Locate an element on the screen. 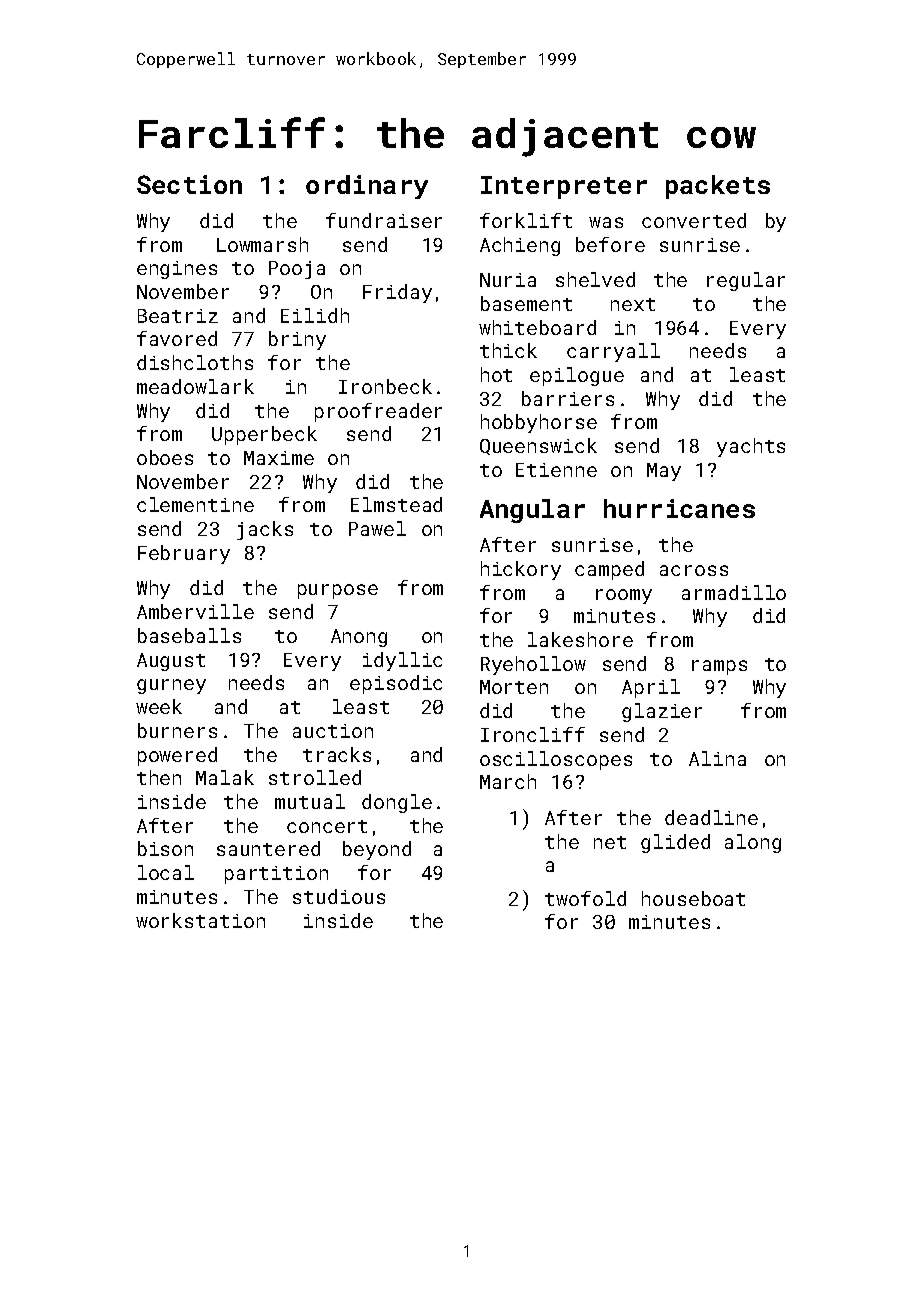 The width and height of the screenshot is (924, 1314). yachts is located at coordinates (751, 447).
